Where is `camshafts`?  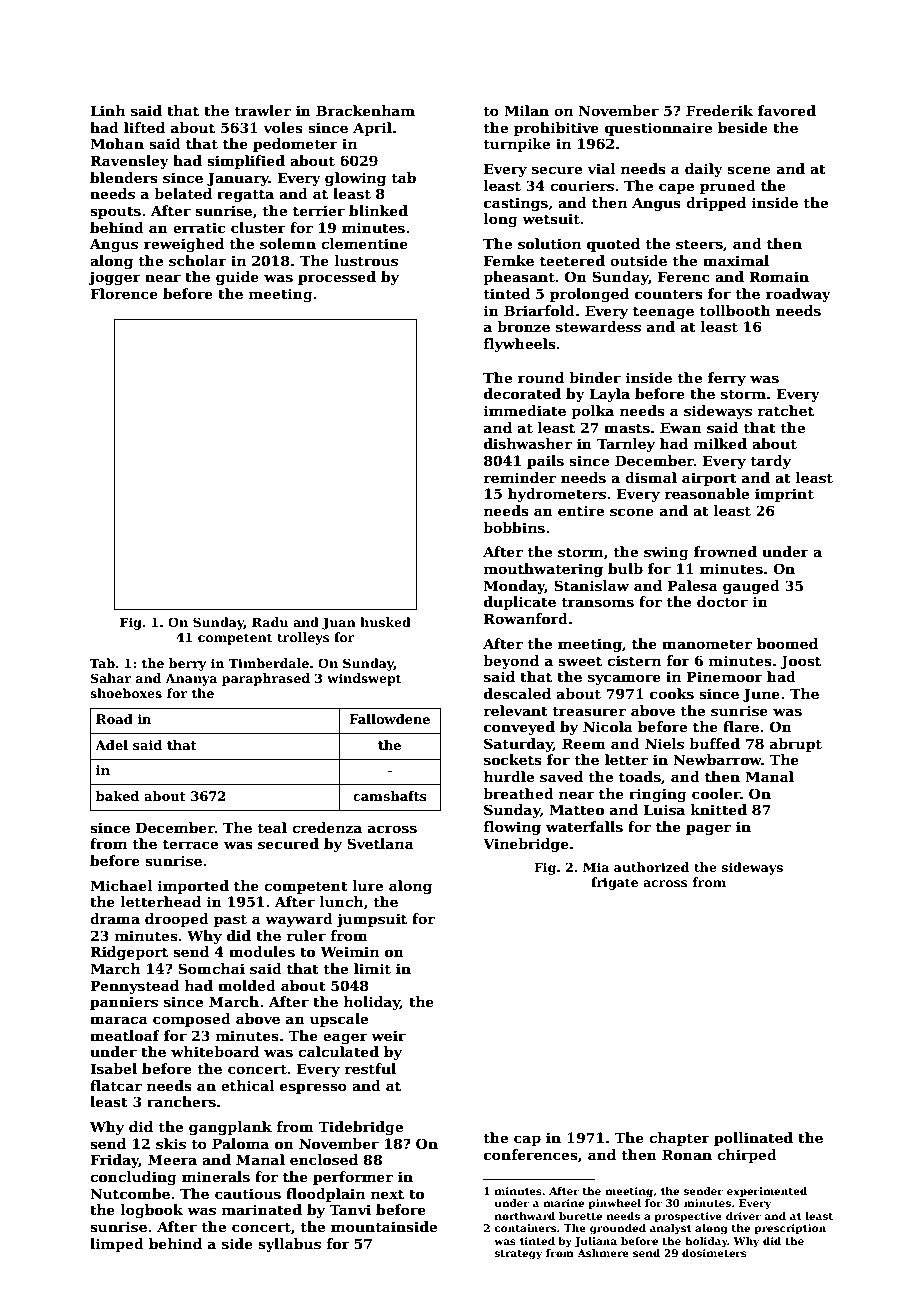 camshafts is located at coordinates (390, 796).
